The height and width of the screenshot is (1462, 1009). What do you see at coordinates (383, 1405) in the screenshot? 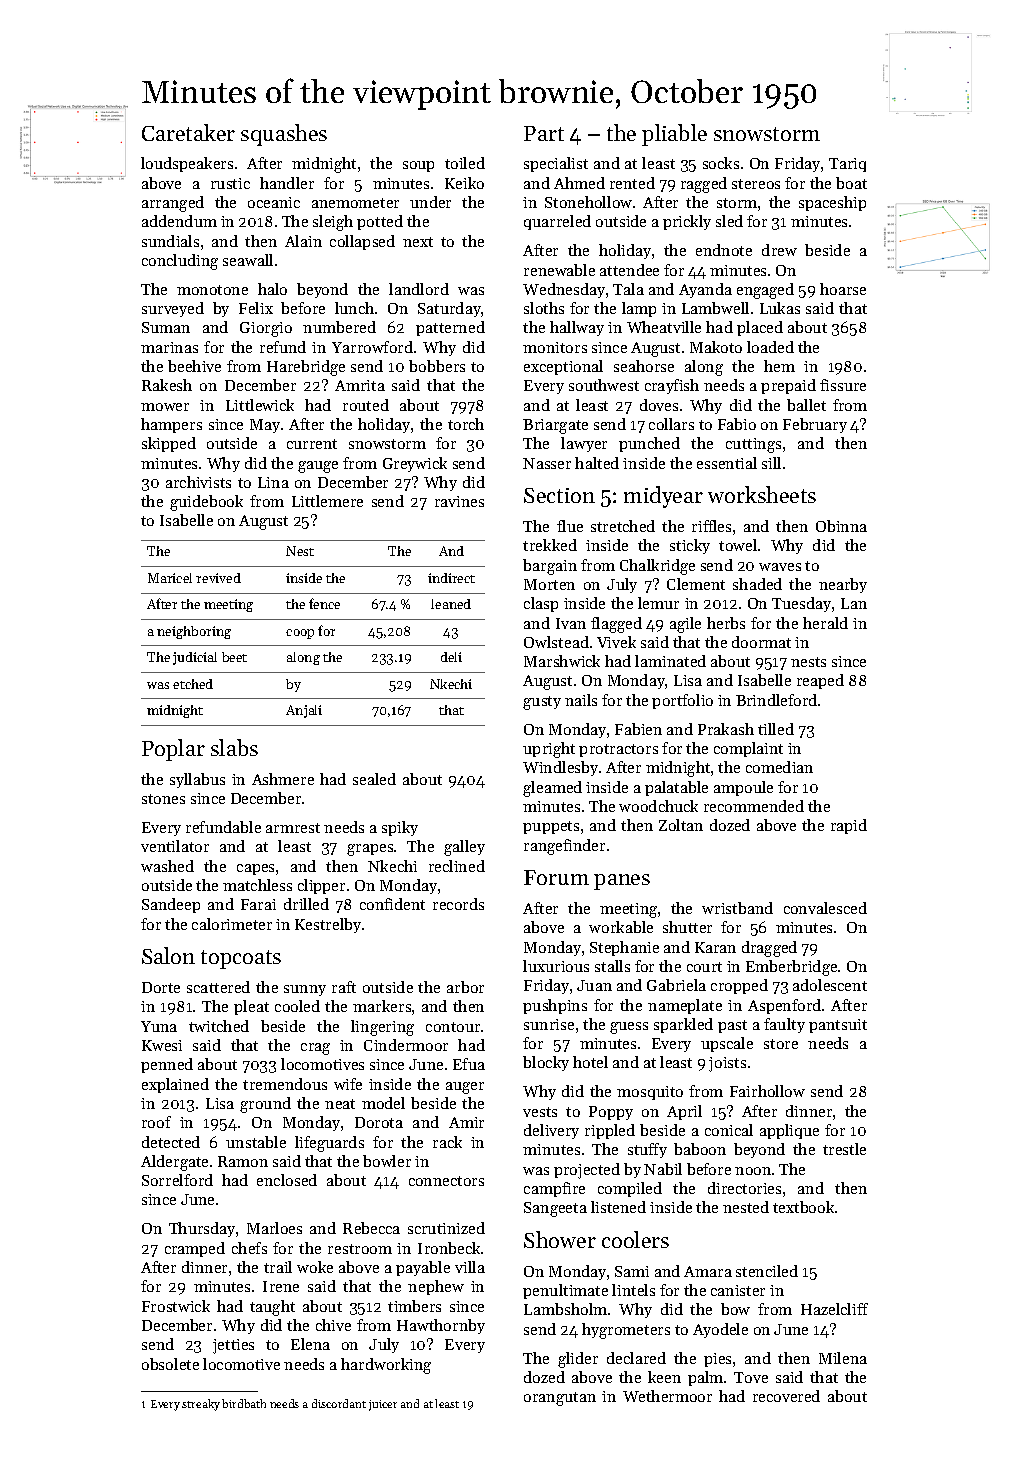
I see `juicer` at bounding box center [383, 1405].
